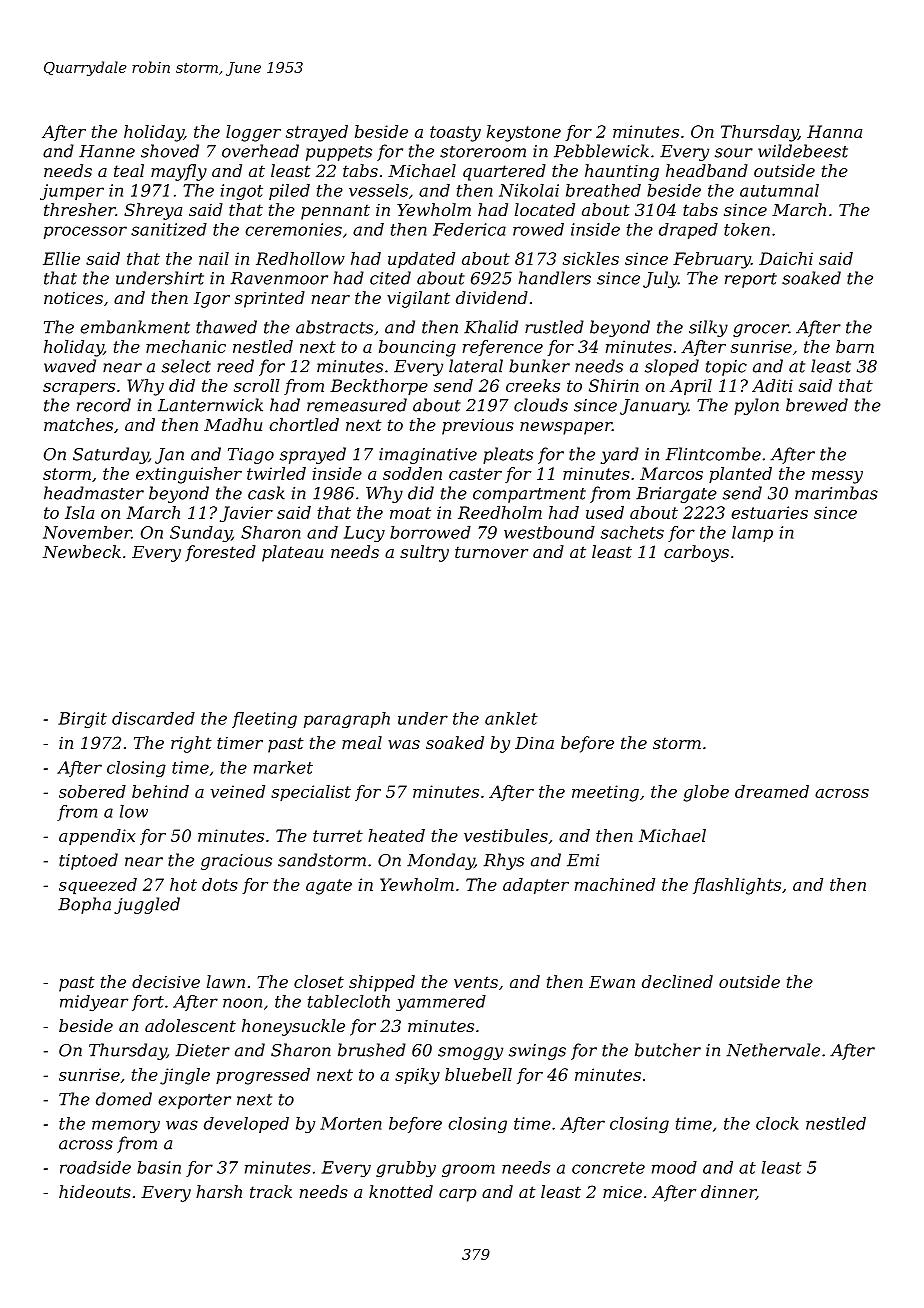 This screenshot has width=924, height=1308. I want to click on lamp, so click(752, 534).
